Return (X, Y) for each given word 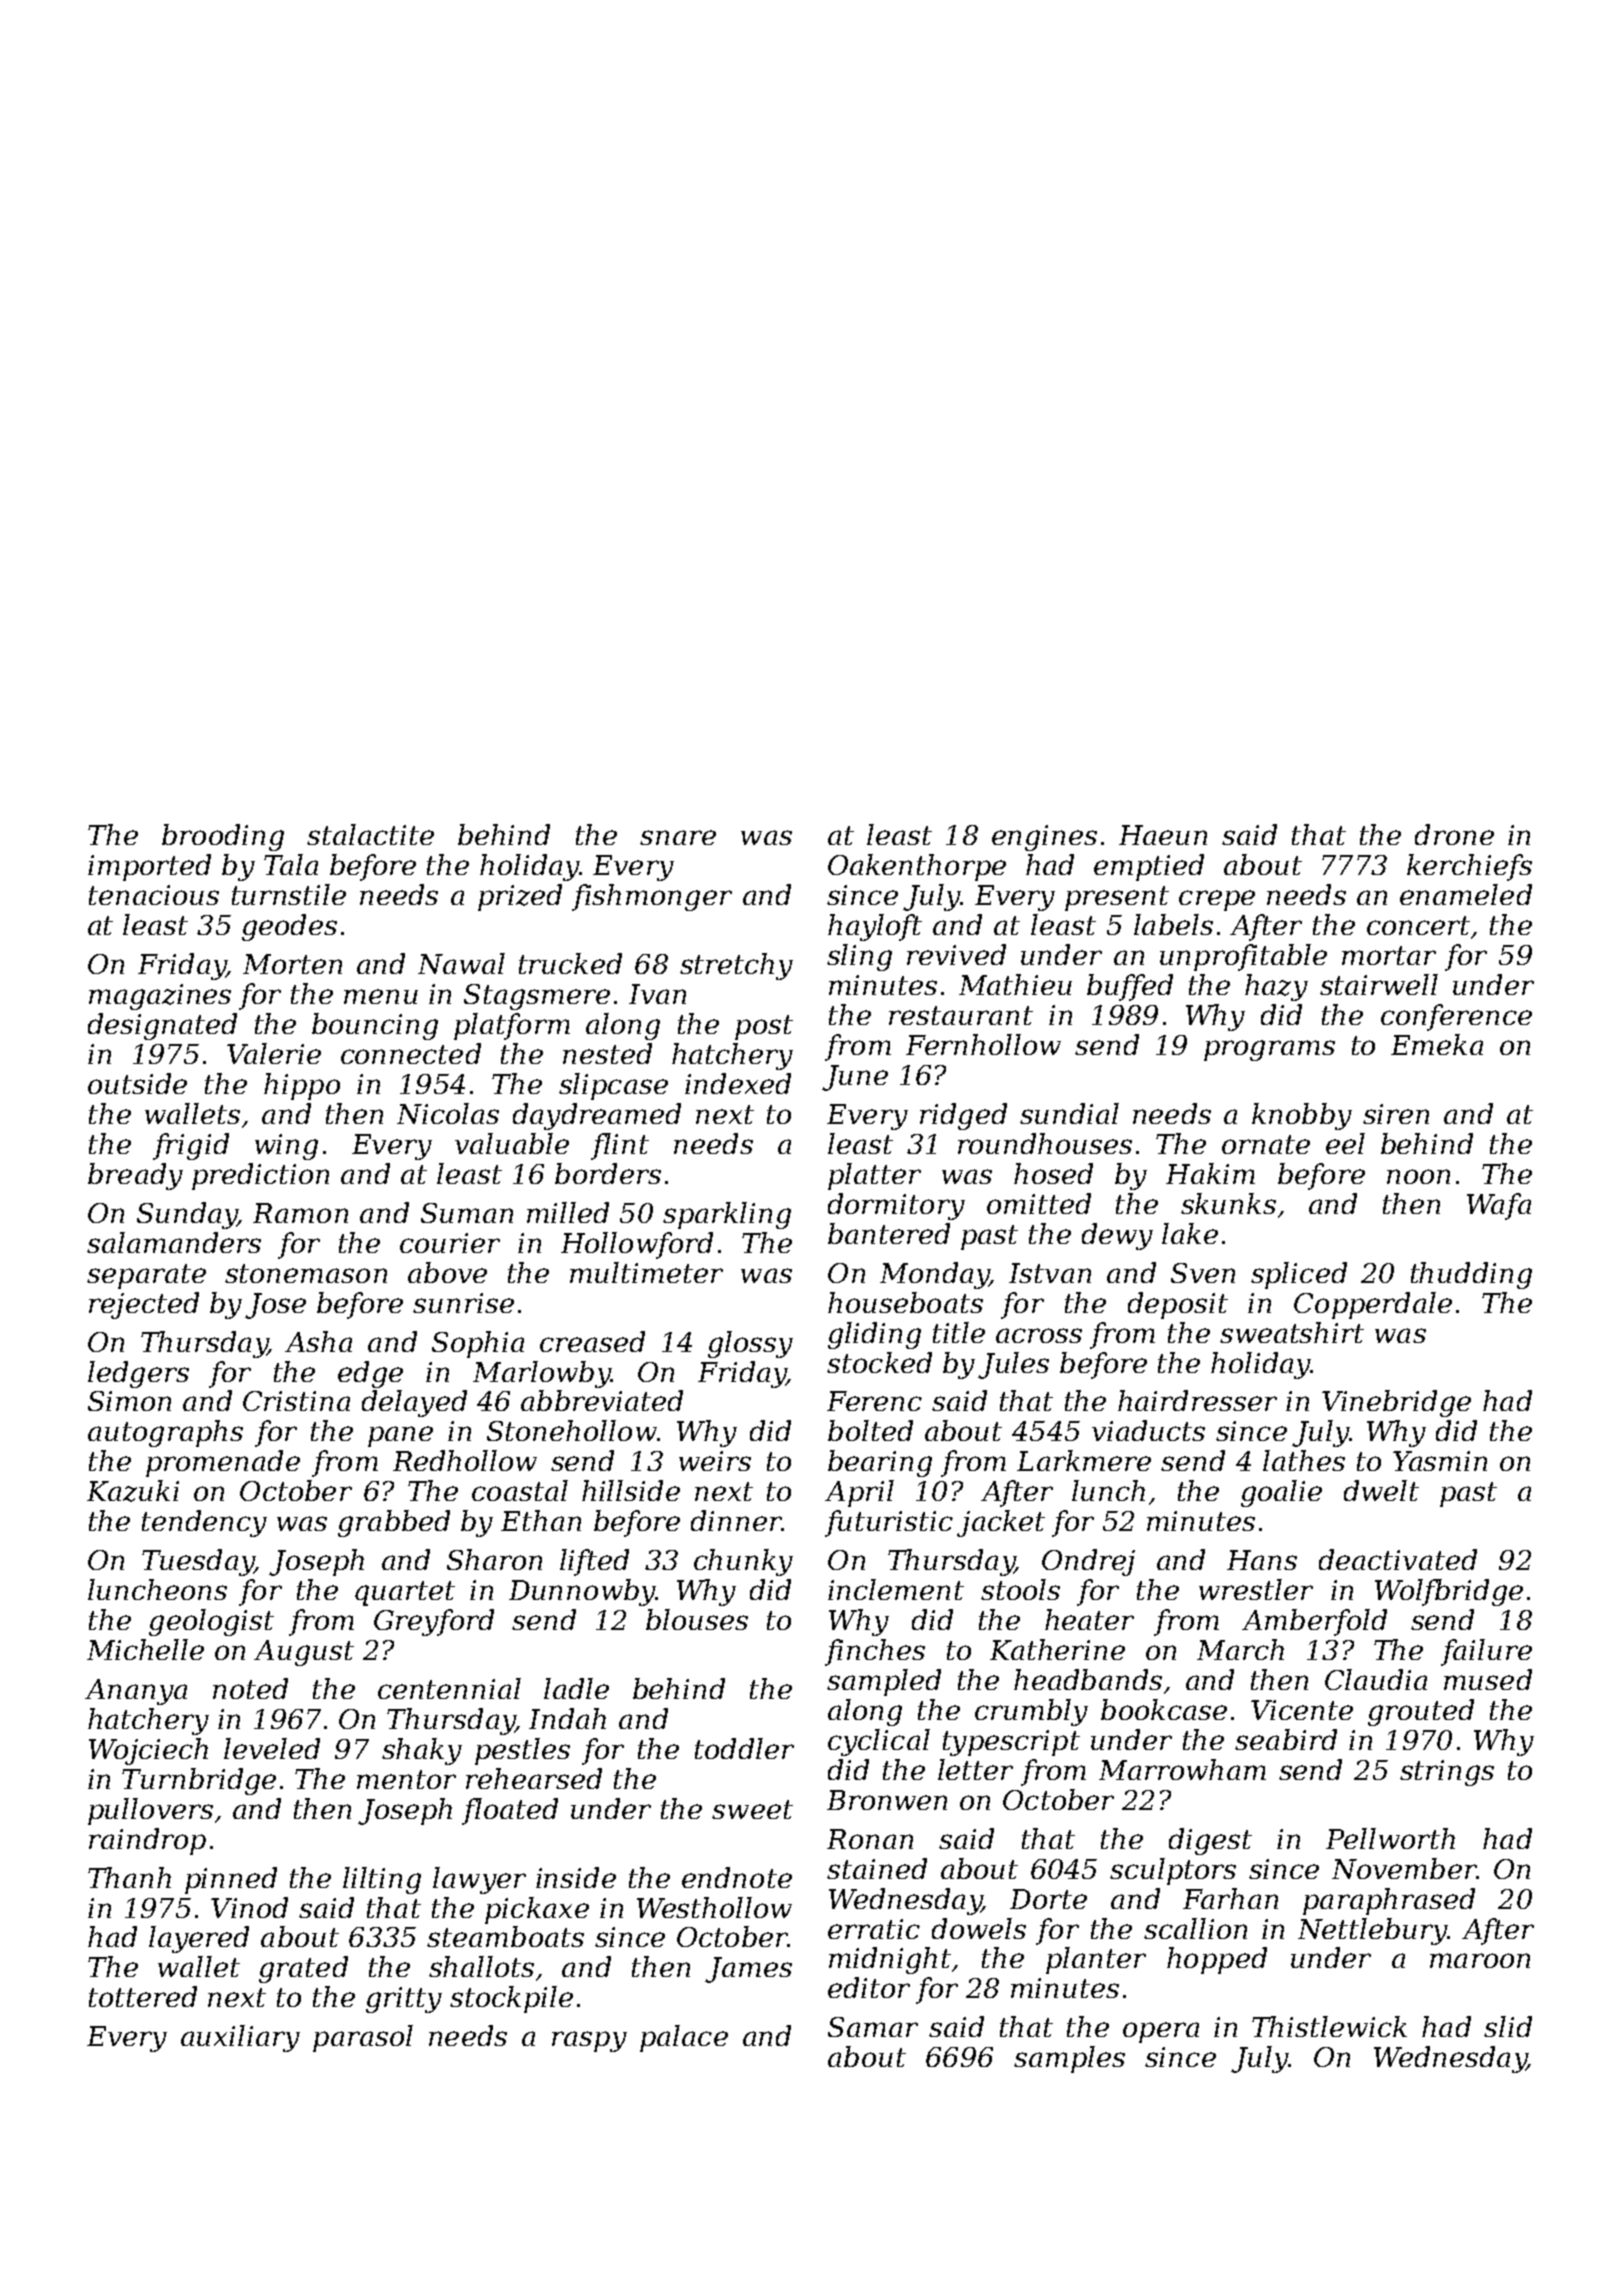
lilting (382, 1880)
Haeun (1163, 835)
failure (1486, 1652)
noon (1418, 1176)
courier (450, 1243)
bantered (889, 1233)
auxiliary (240, 2038)
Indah (567, 1718)
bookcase (1164, 1709)
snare (678, 837)
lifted (594, 1562)
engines (1044, 838)
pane (400, 1436)
